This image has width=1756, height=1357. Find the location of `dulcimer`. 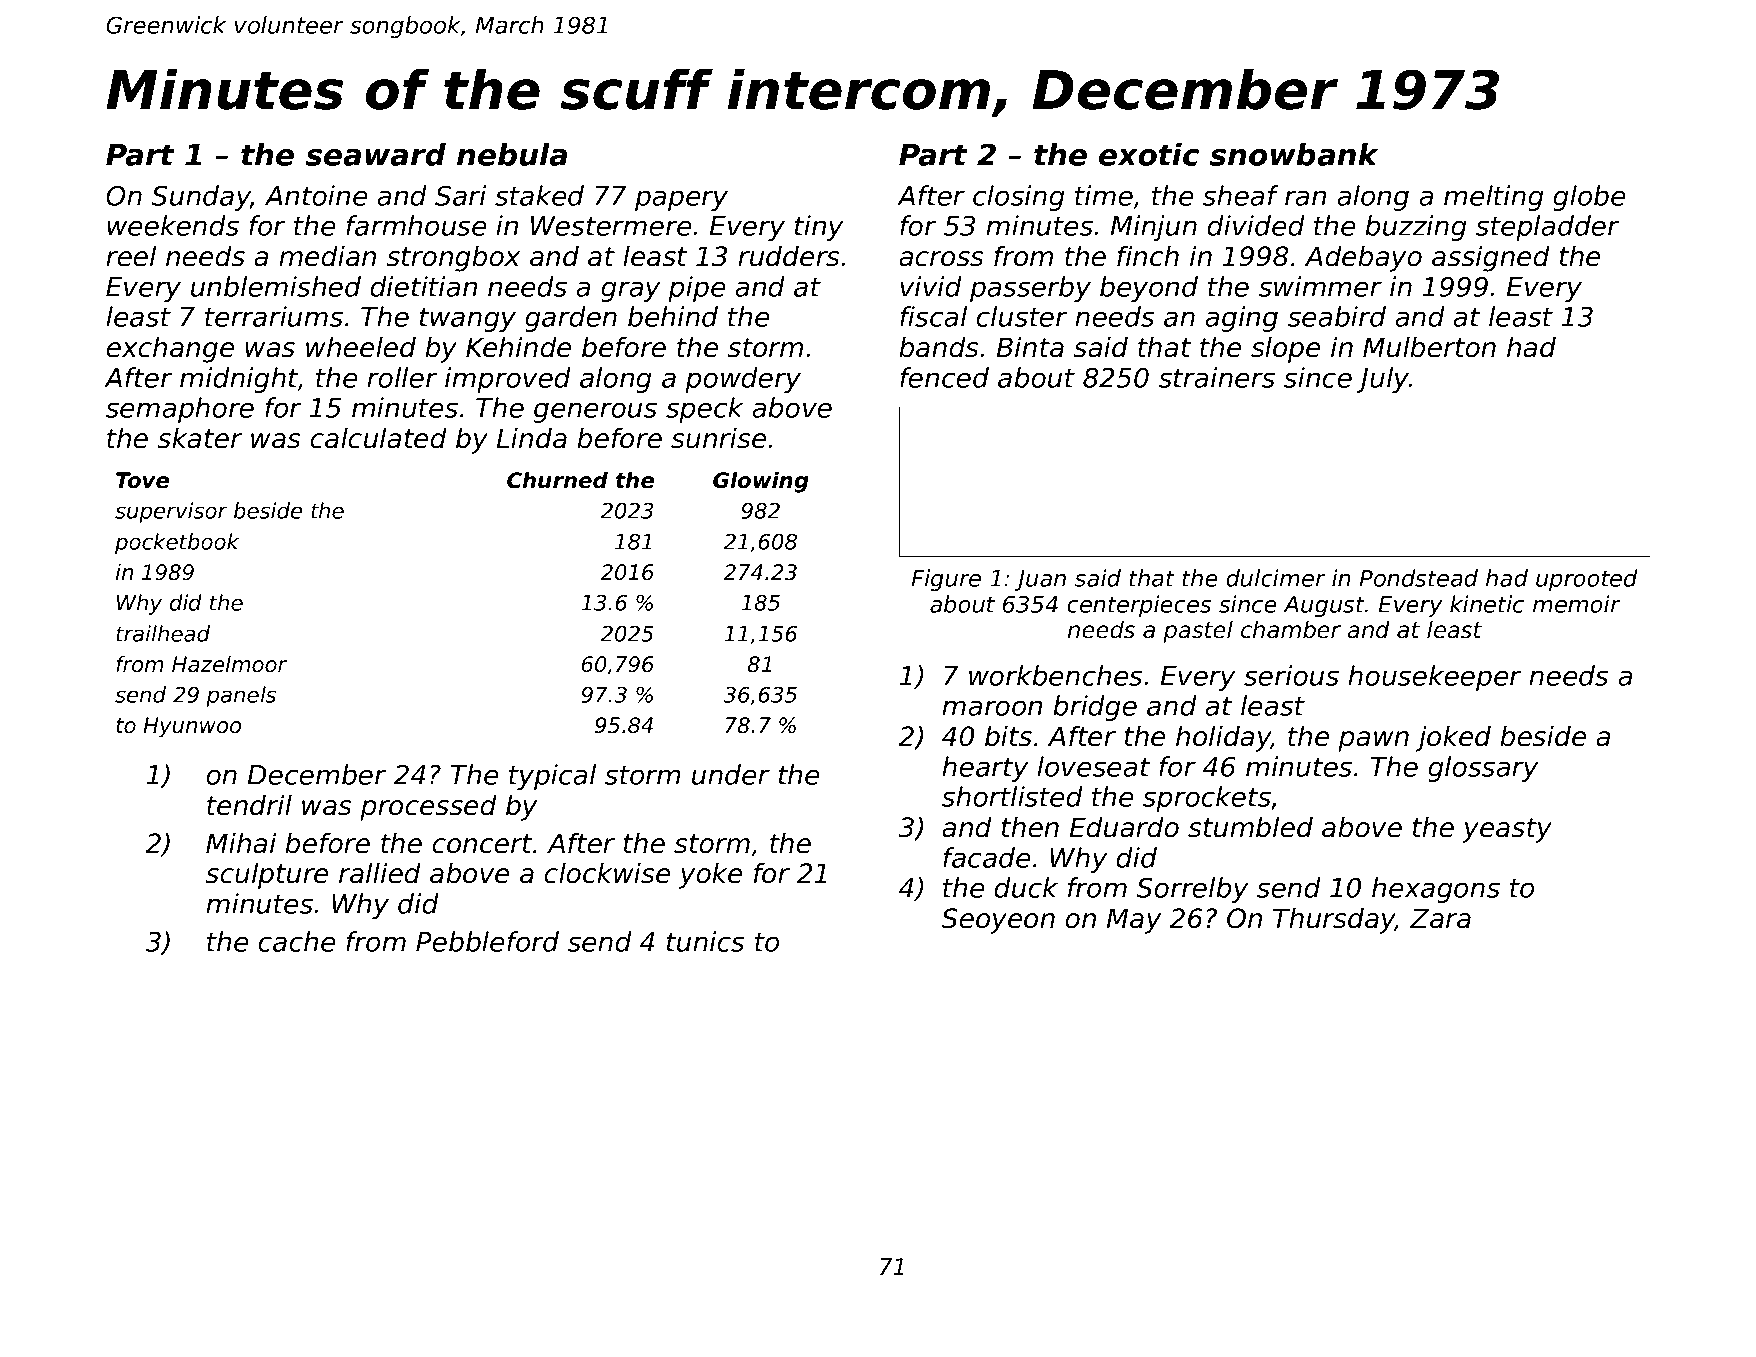

dulcimer is located at coordinates (1276, 578).
